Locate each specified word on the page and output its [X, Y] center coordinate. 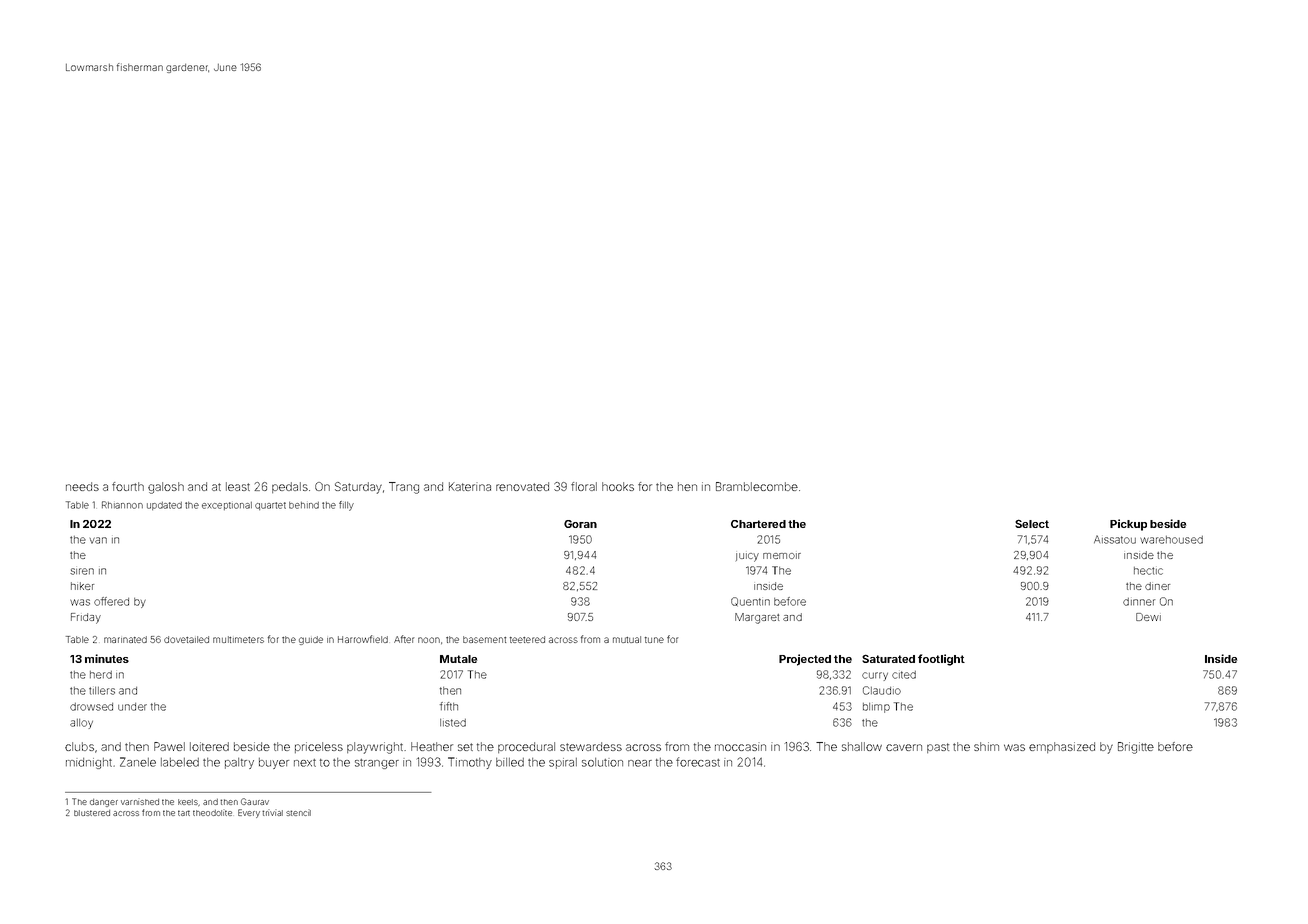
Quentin [750, 602]
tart [184, 813]
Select [1032, 523]
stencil [298, 812]
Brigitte [1136, 748]
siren [82, 571]
